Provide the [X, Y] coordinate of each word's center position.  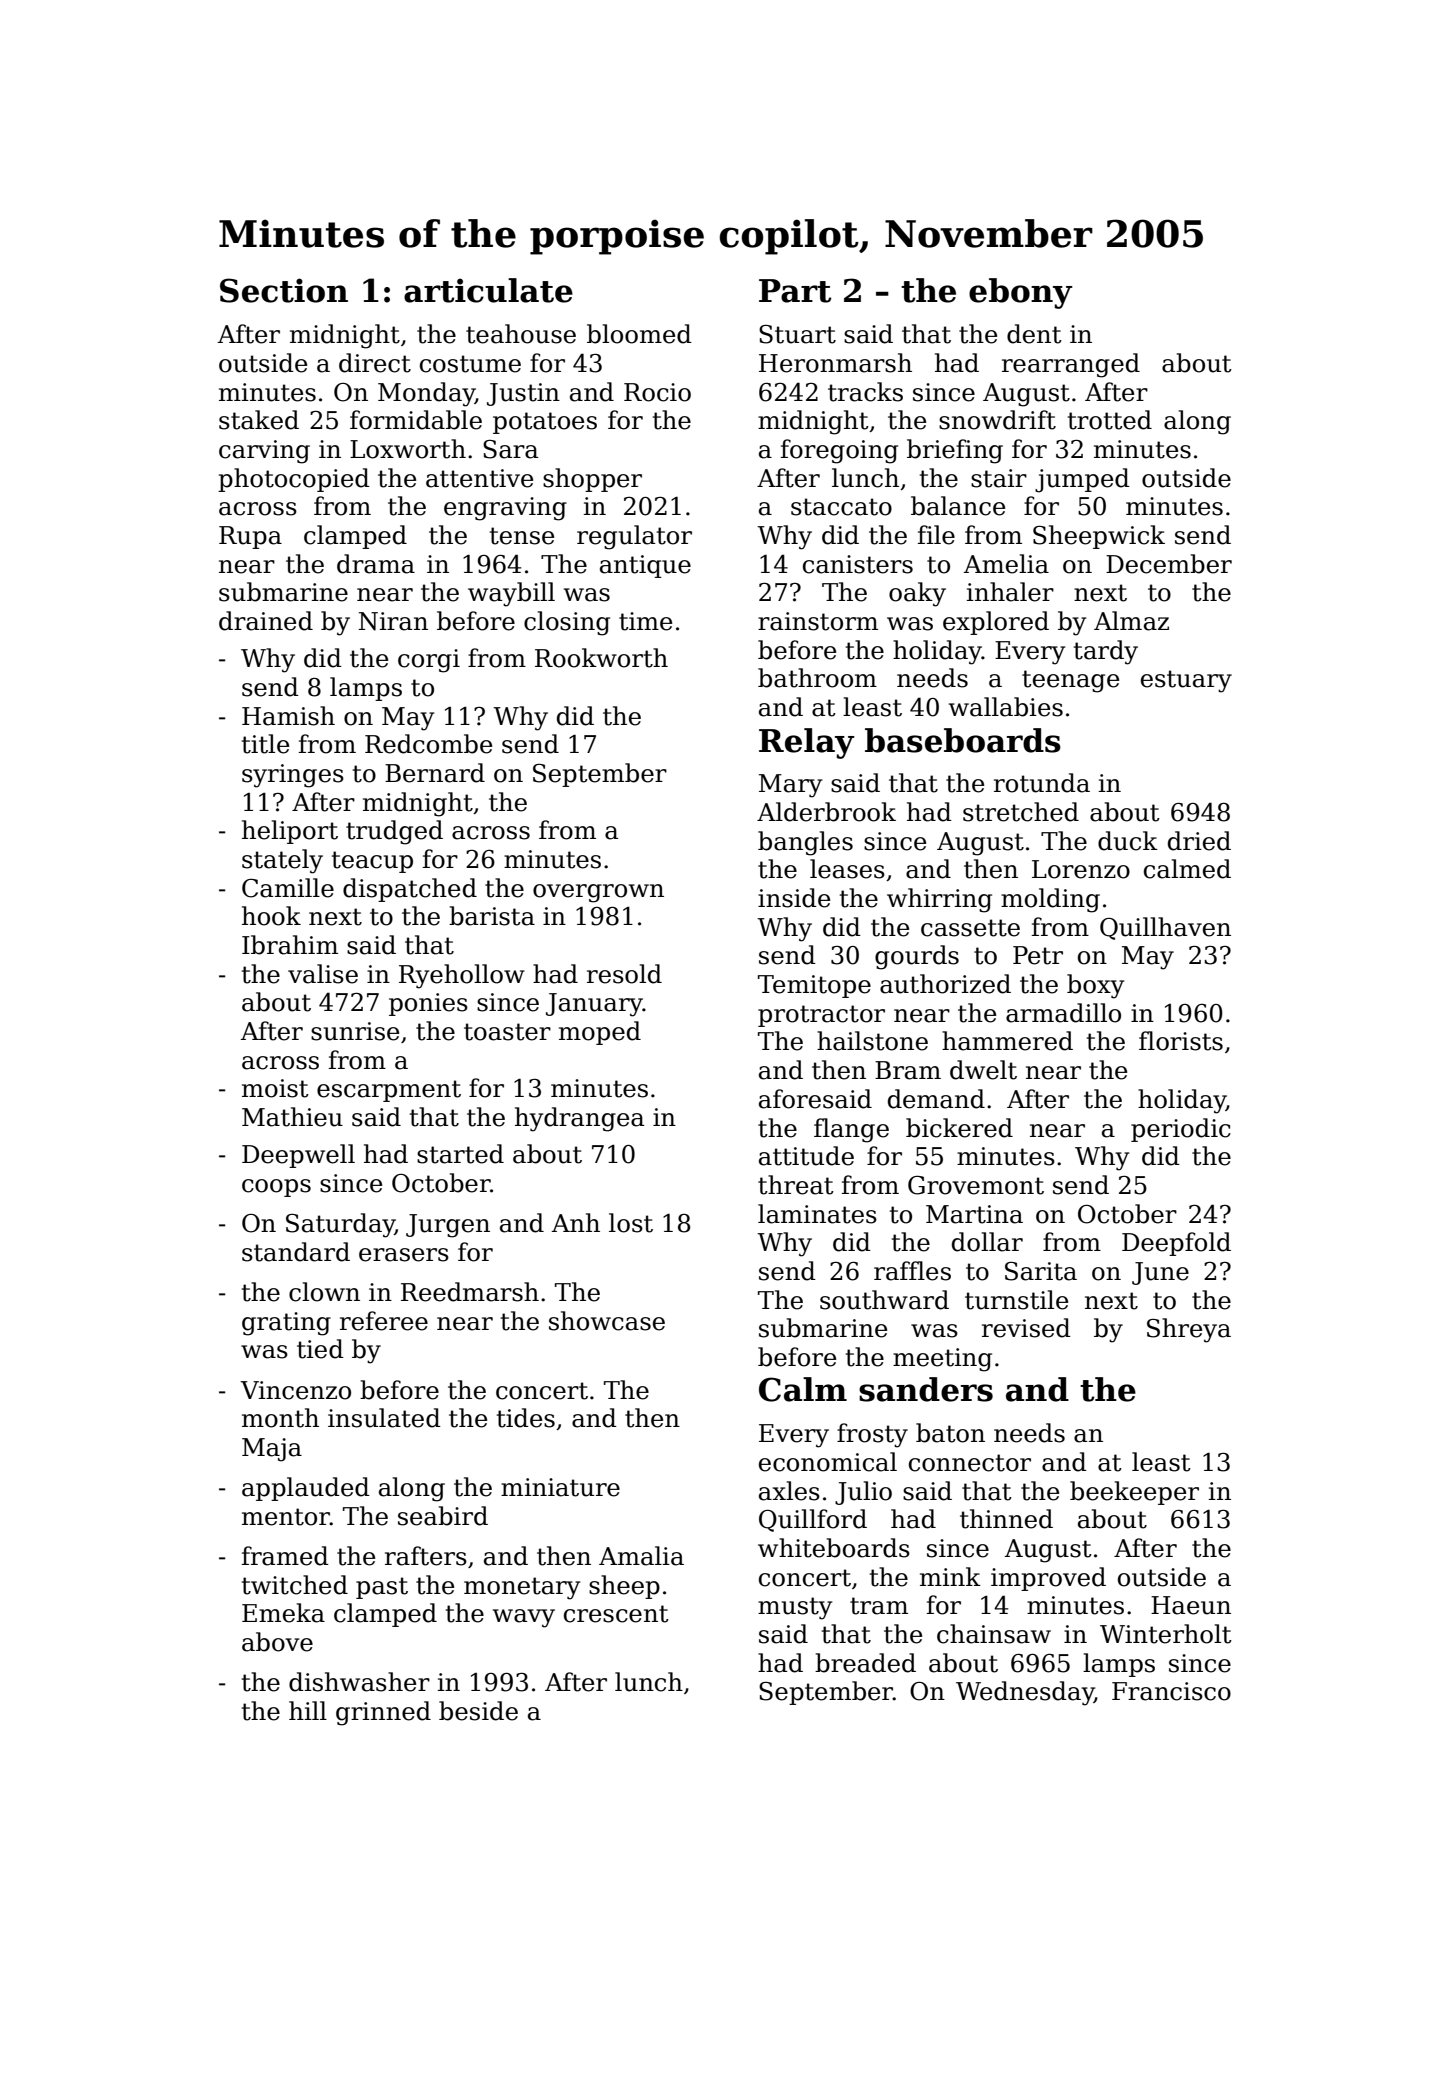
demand [936, 1099]
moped [600, 1033]
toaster [507, 1032]
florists [1181, 1041]
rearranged [1071, 365]
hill [308, 1710]
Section [284, 290]
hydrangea [579, 1119]
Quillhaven [1165, 928]
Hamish [288, 716]
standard [296, 1252]
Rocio [657, 392]
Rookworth [601, 658]
